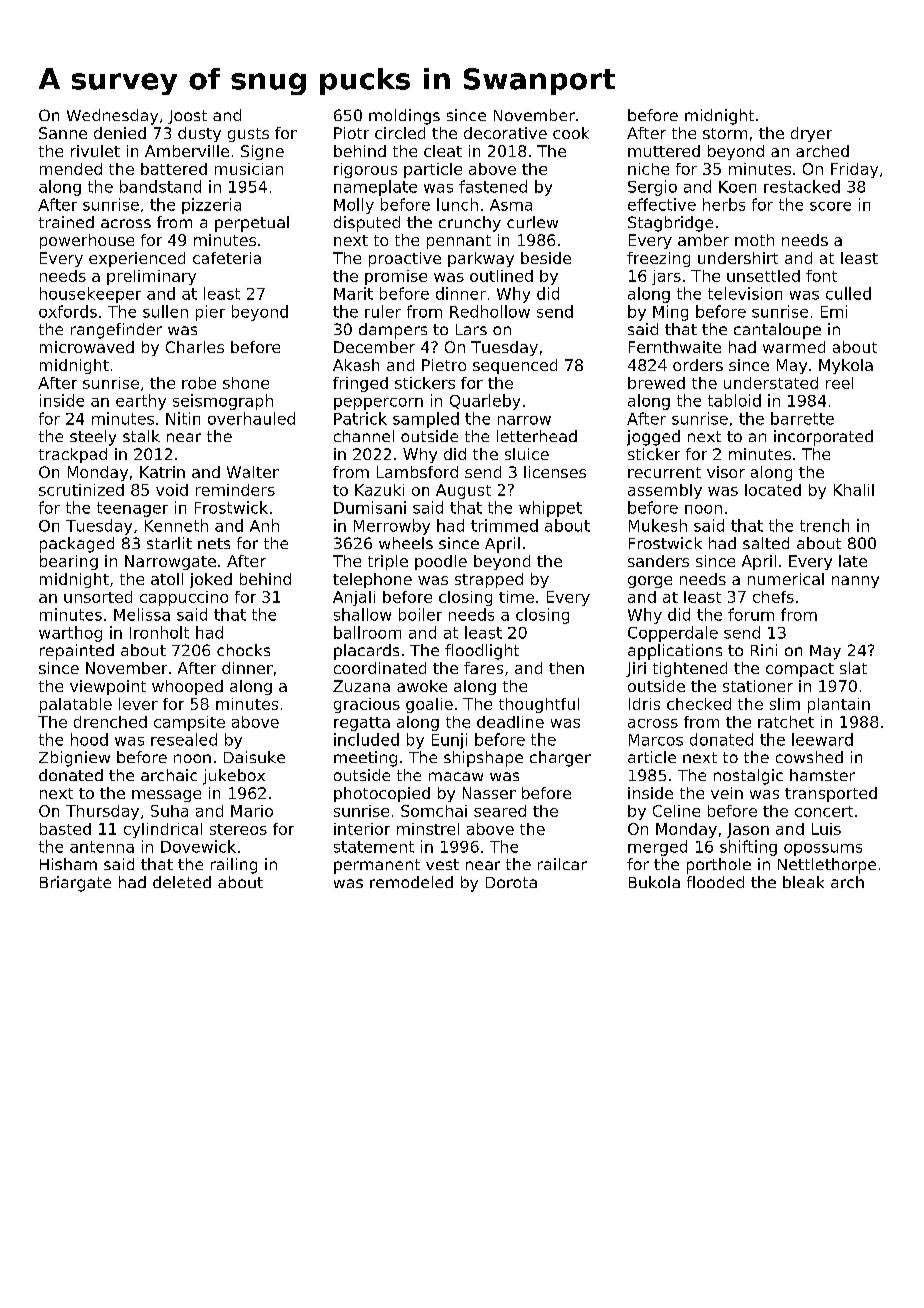 This image has width=924, height=1308. What do you see at coordinates (662, 204) in the image?
I see `effective` at bounding box center [662, 204].
